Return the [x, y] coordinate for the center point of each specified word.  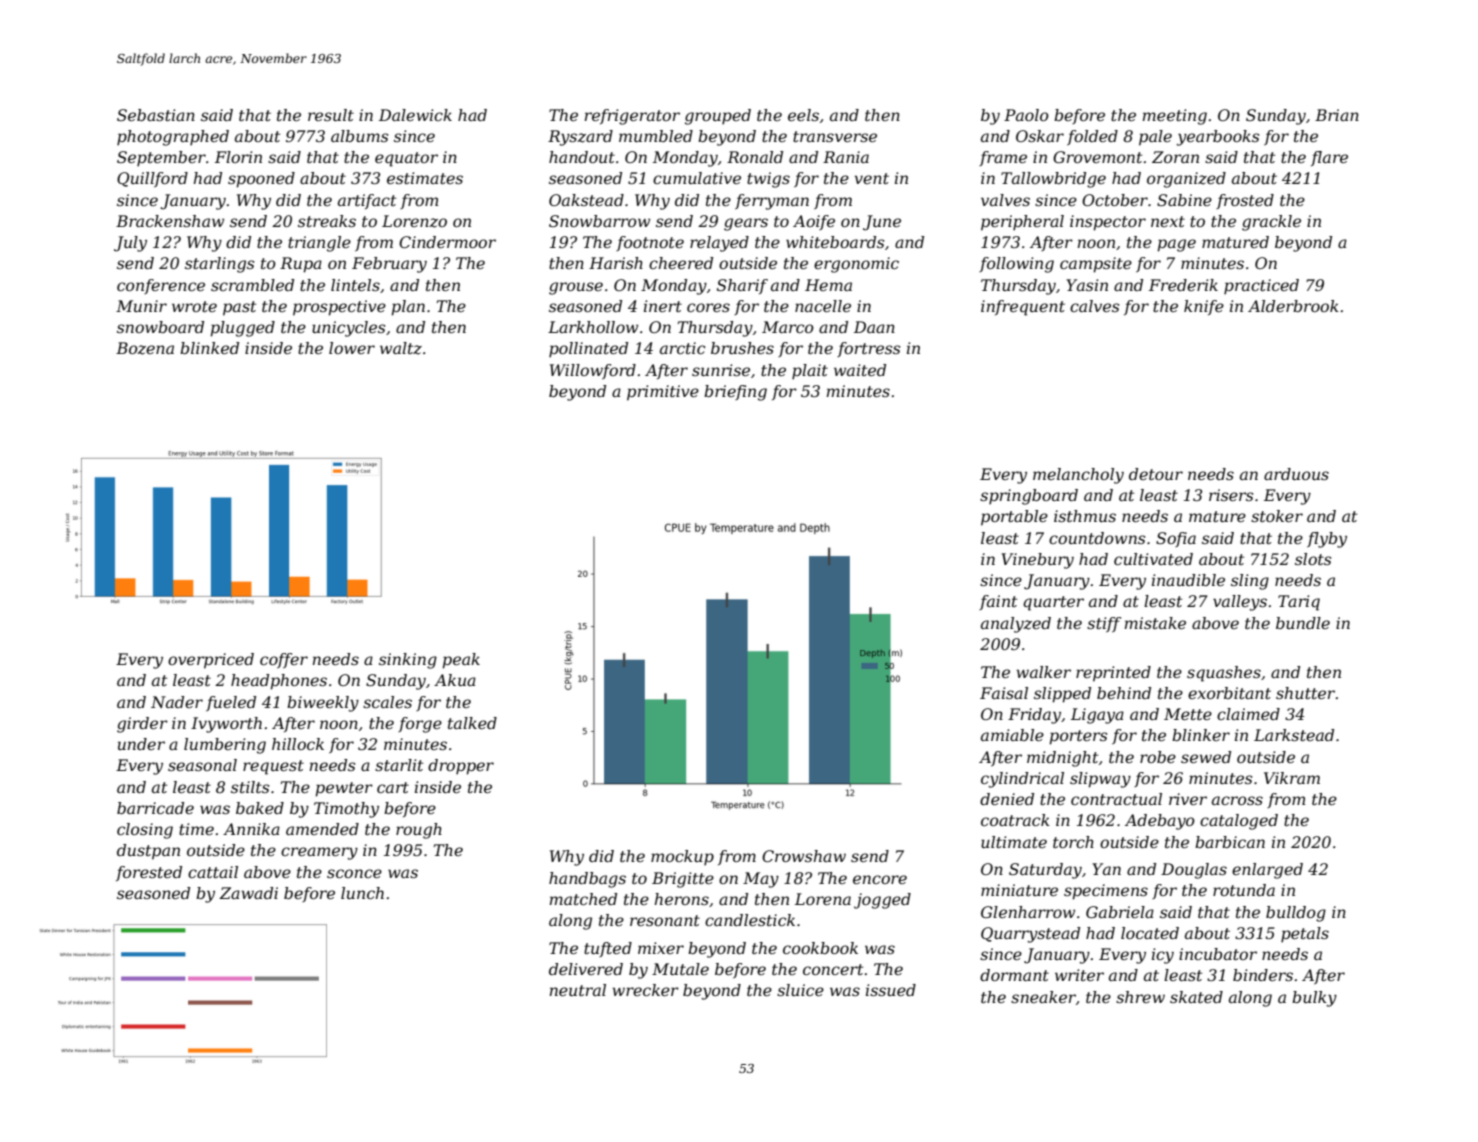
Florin [238, 157]
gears [746, 224]
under [141, 744]
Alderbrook [1293, 306]
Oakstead [586, 200]
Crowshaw [804, 856]
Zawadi [248, 893]
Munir [141, 306]
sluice [800, 990]
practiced [1261, 287]
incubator [1218, 954]
